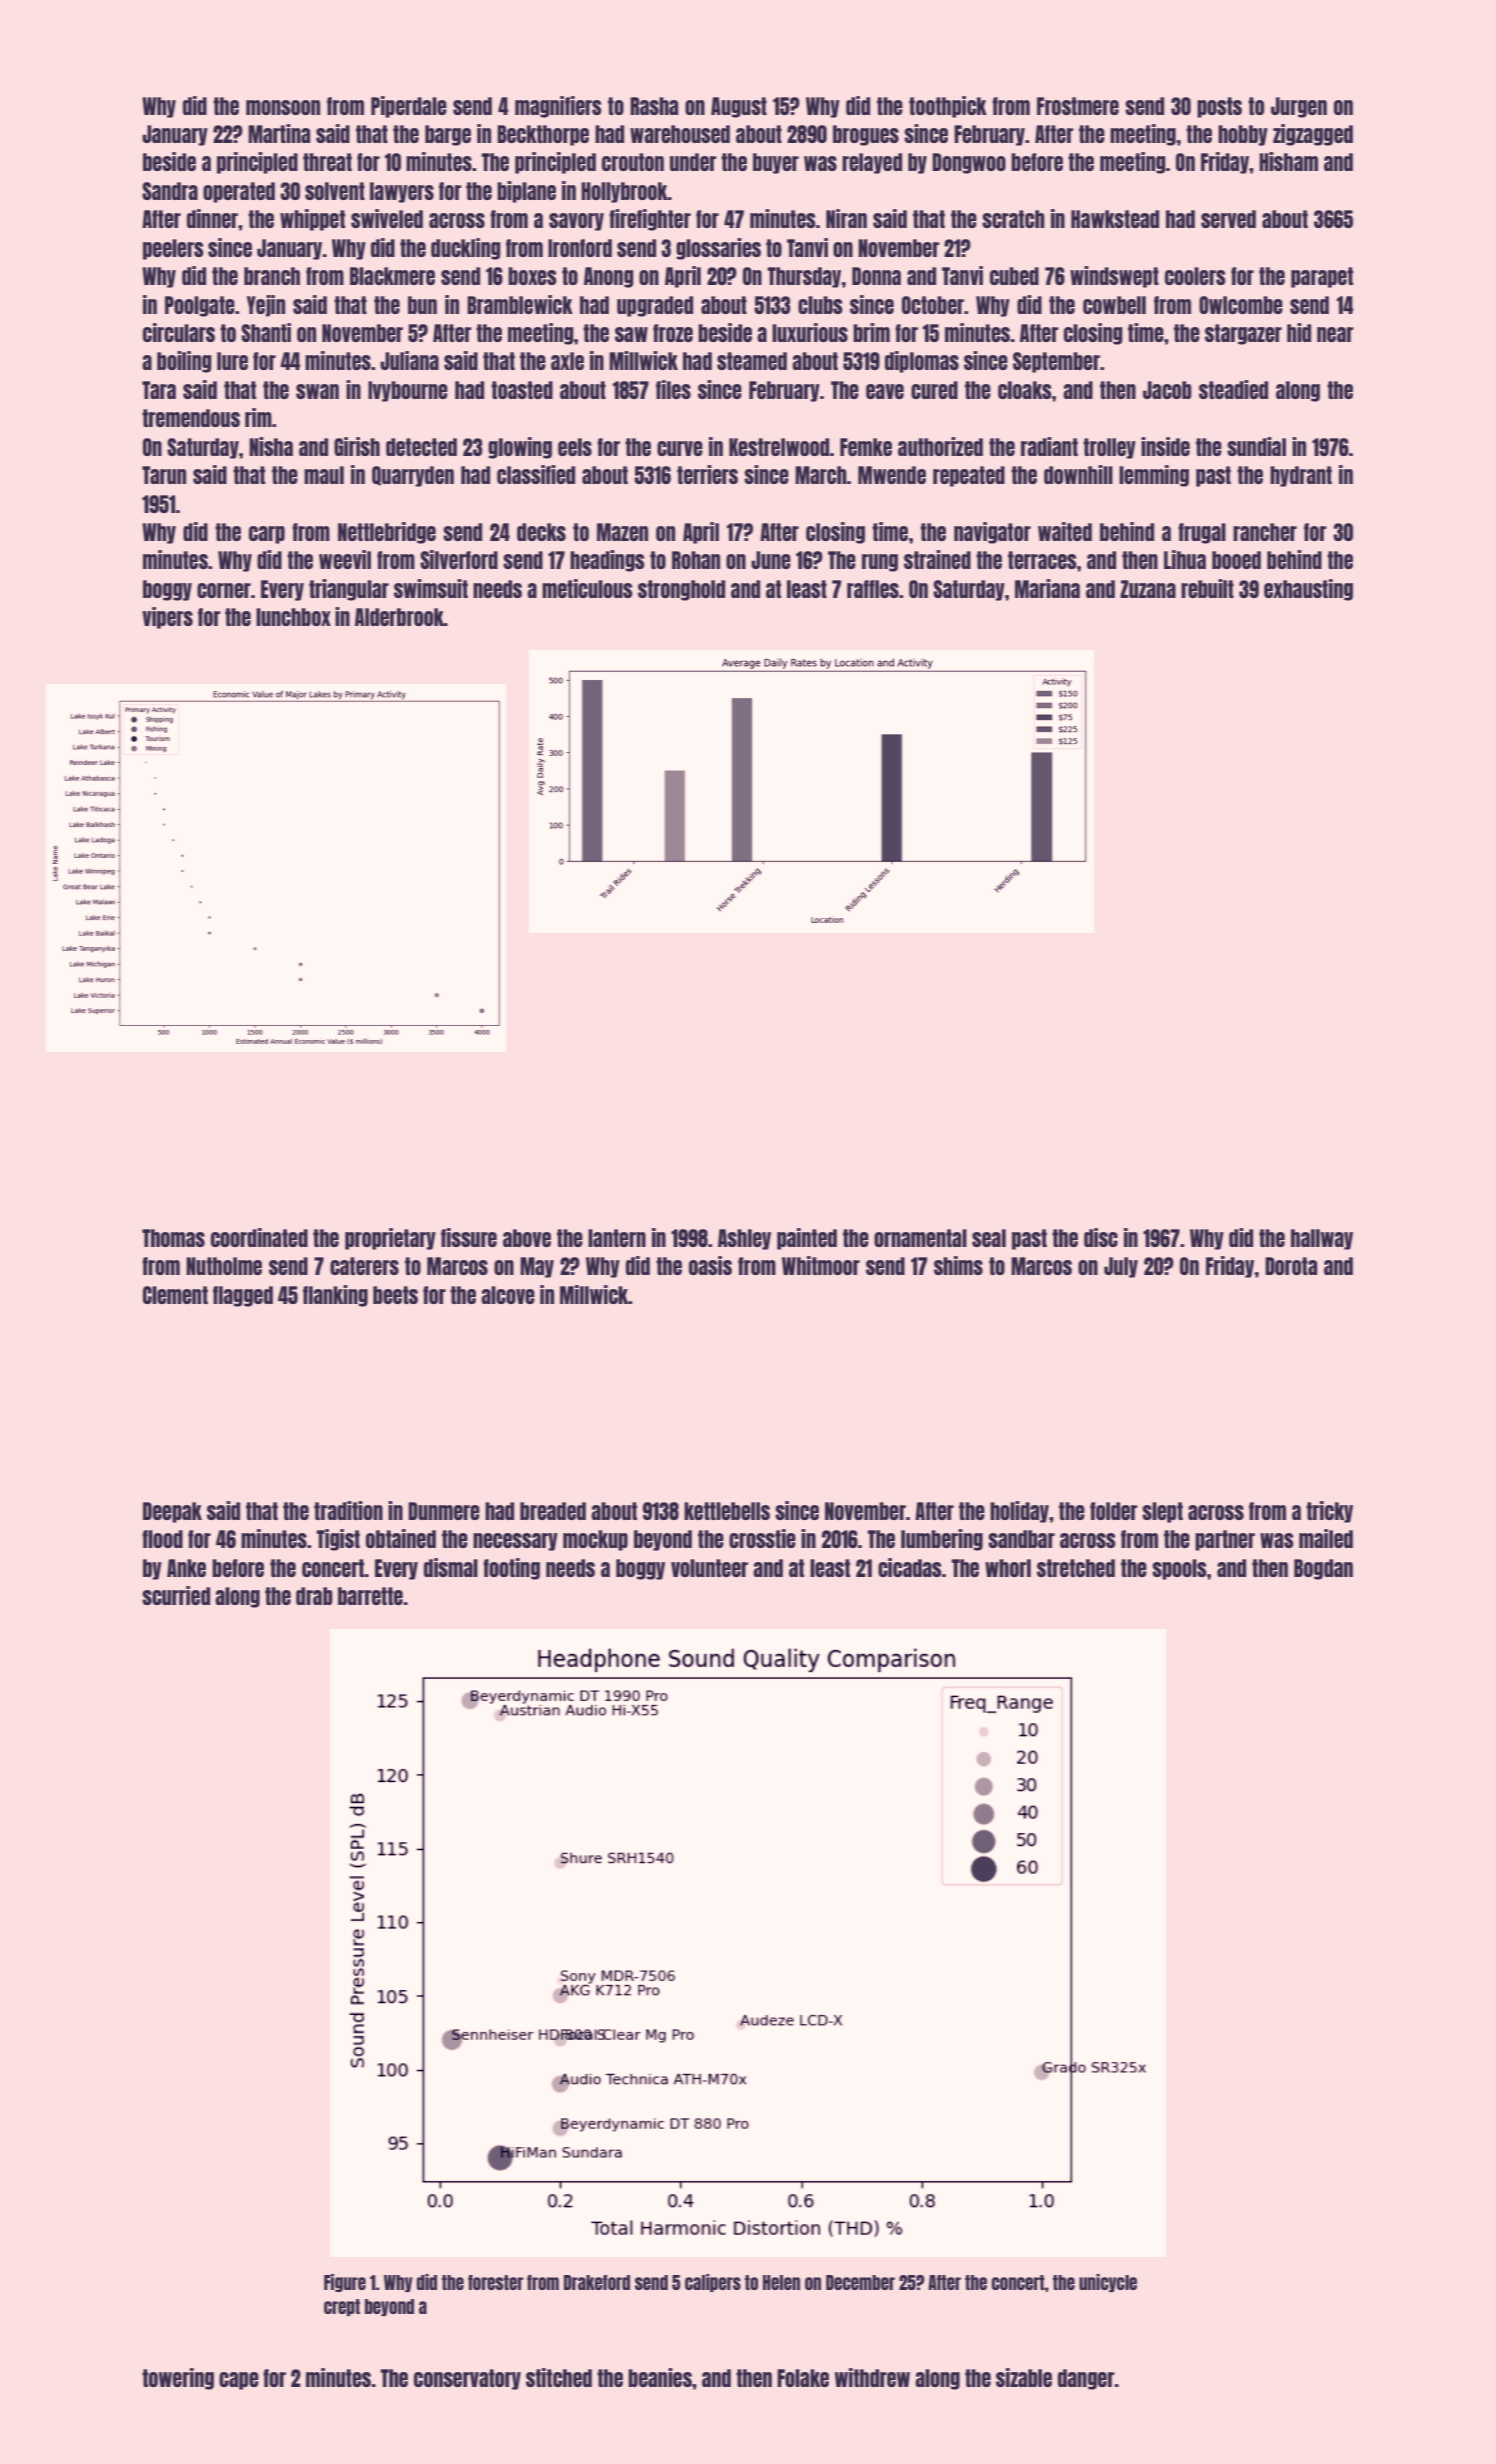 This screenshot has height=2464, width=1496. Describe the element at coordinates (178, 2379) in the screenshot. I see `towering` at that location.
